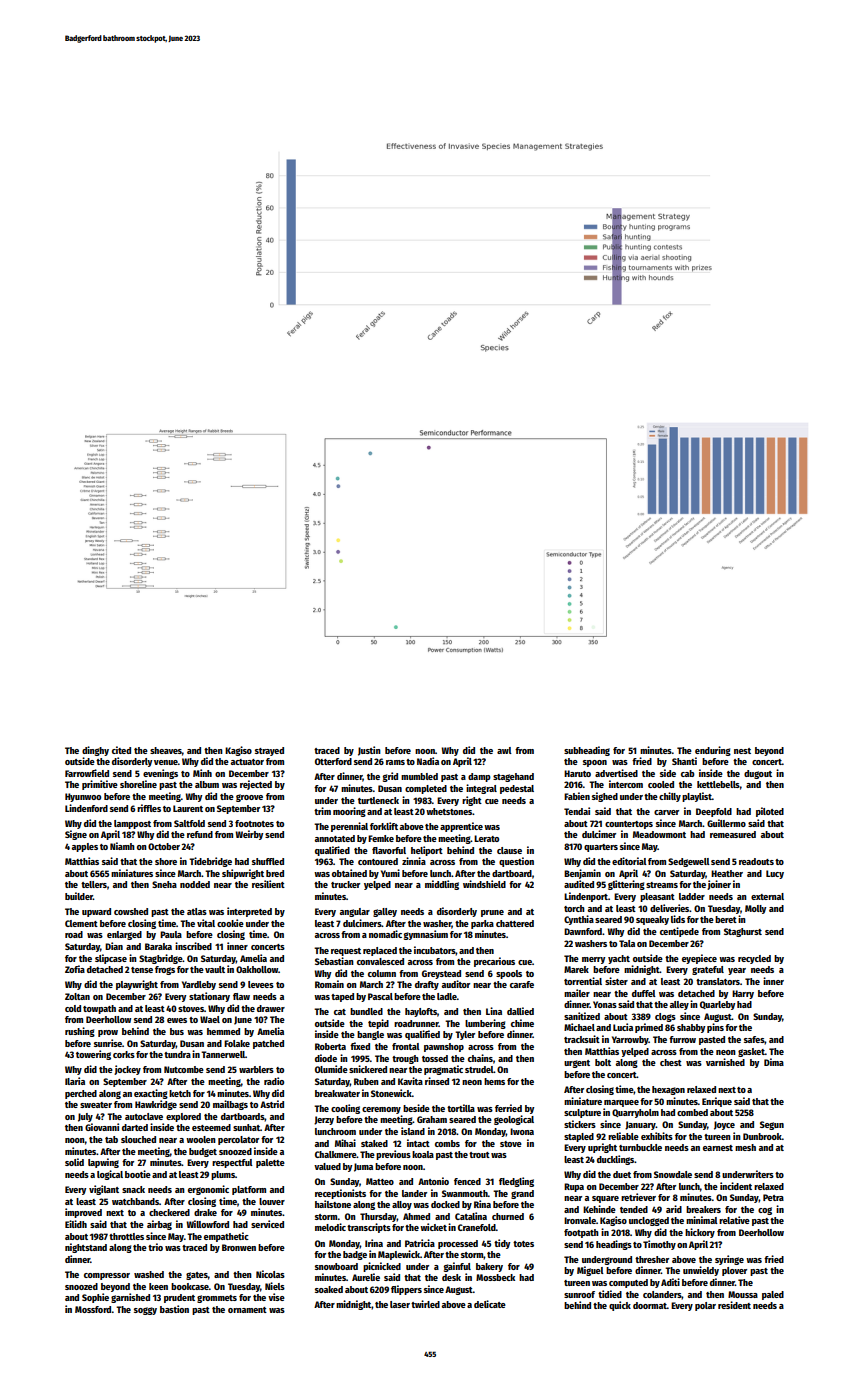 The height and width of the screenshot is (1400, 849). Describe the element at coordinates (508, 1216) in the screenshot. I see `churned` at that location.
